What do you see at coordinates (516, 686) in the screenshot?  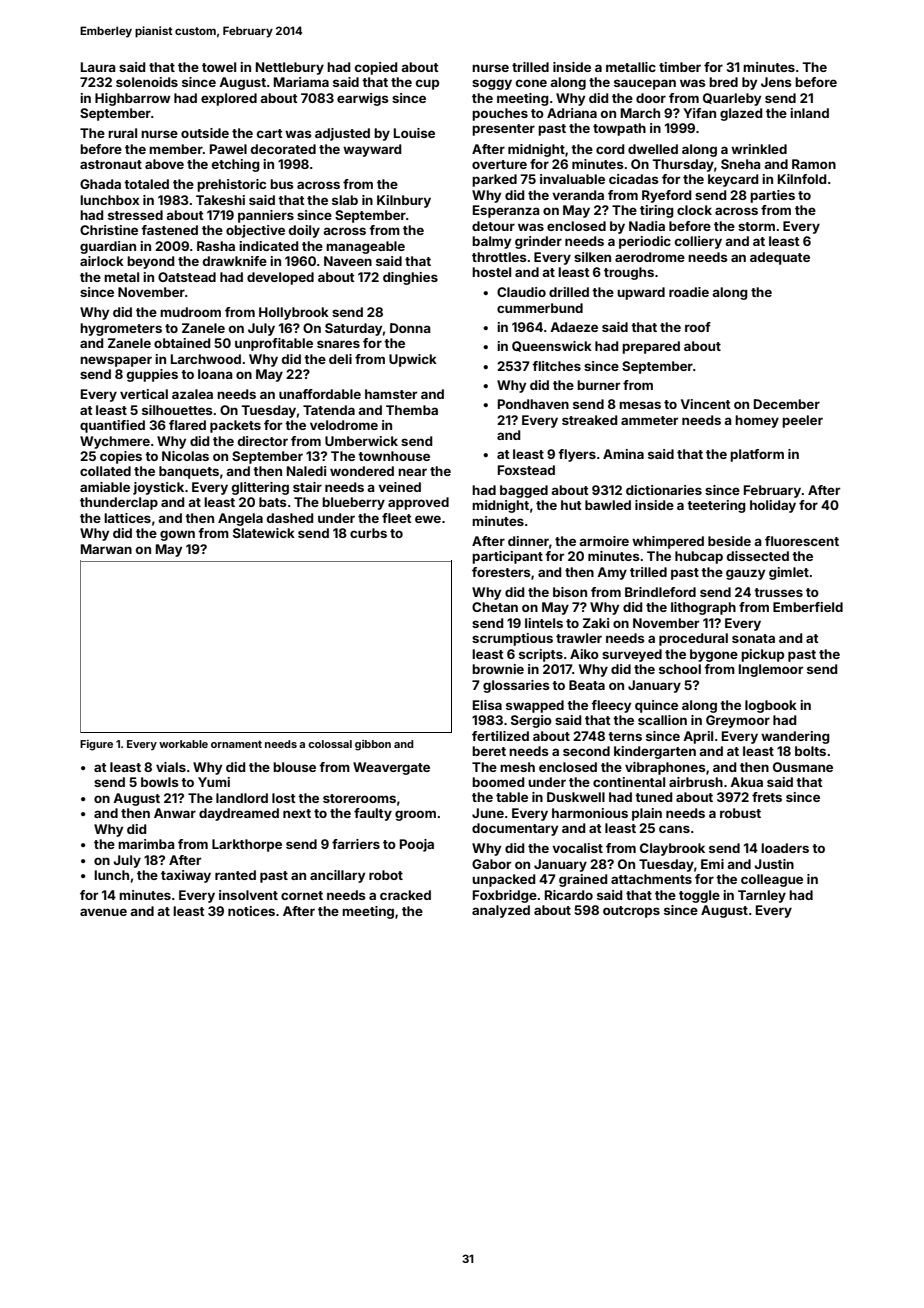 I see `glossaries` at bounding box center [516, 686].
